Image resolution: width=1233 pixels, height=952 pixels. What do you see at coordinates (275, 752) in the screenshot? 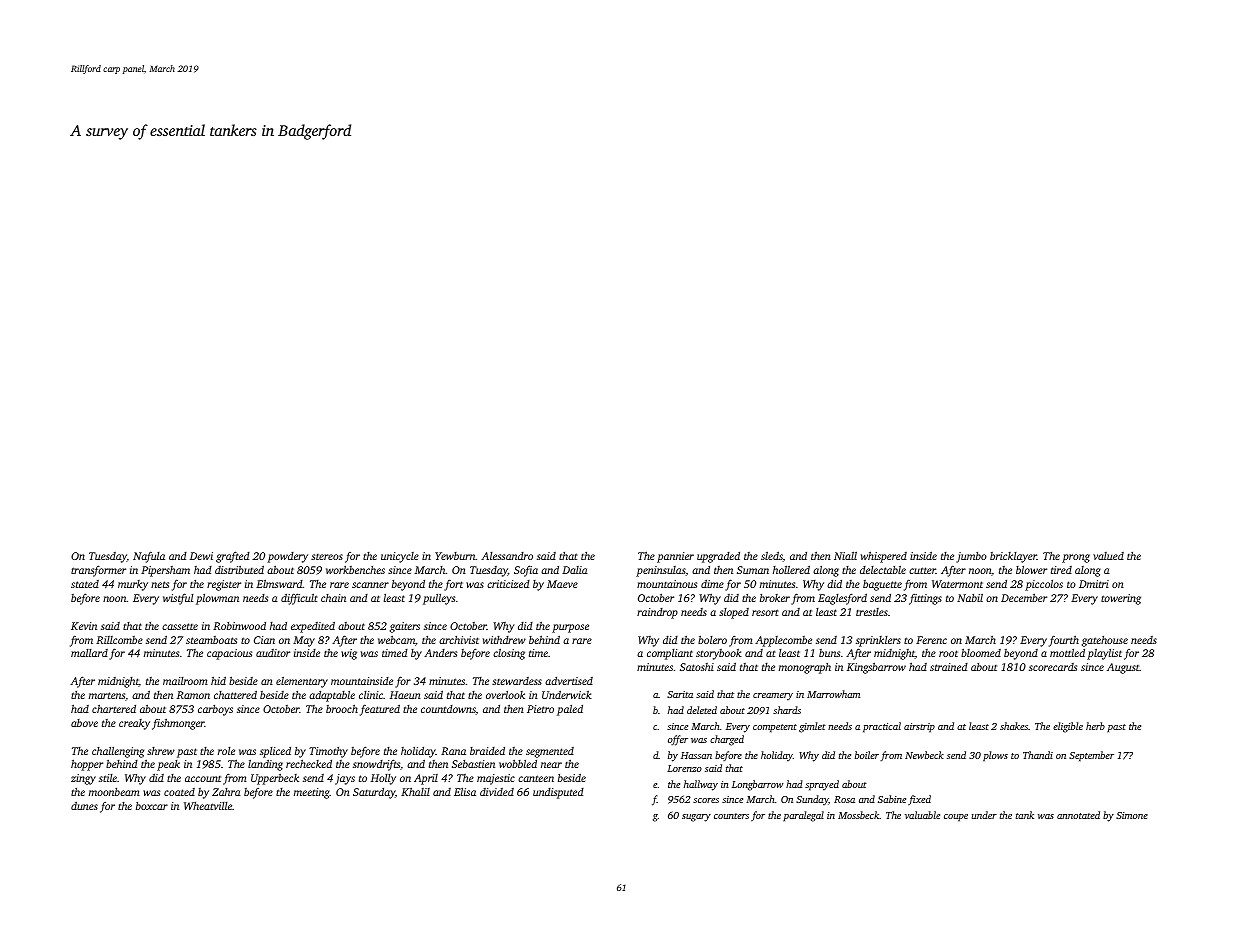
I see `spliced` at bounding box center [275, 752].
